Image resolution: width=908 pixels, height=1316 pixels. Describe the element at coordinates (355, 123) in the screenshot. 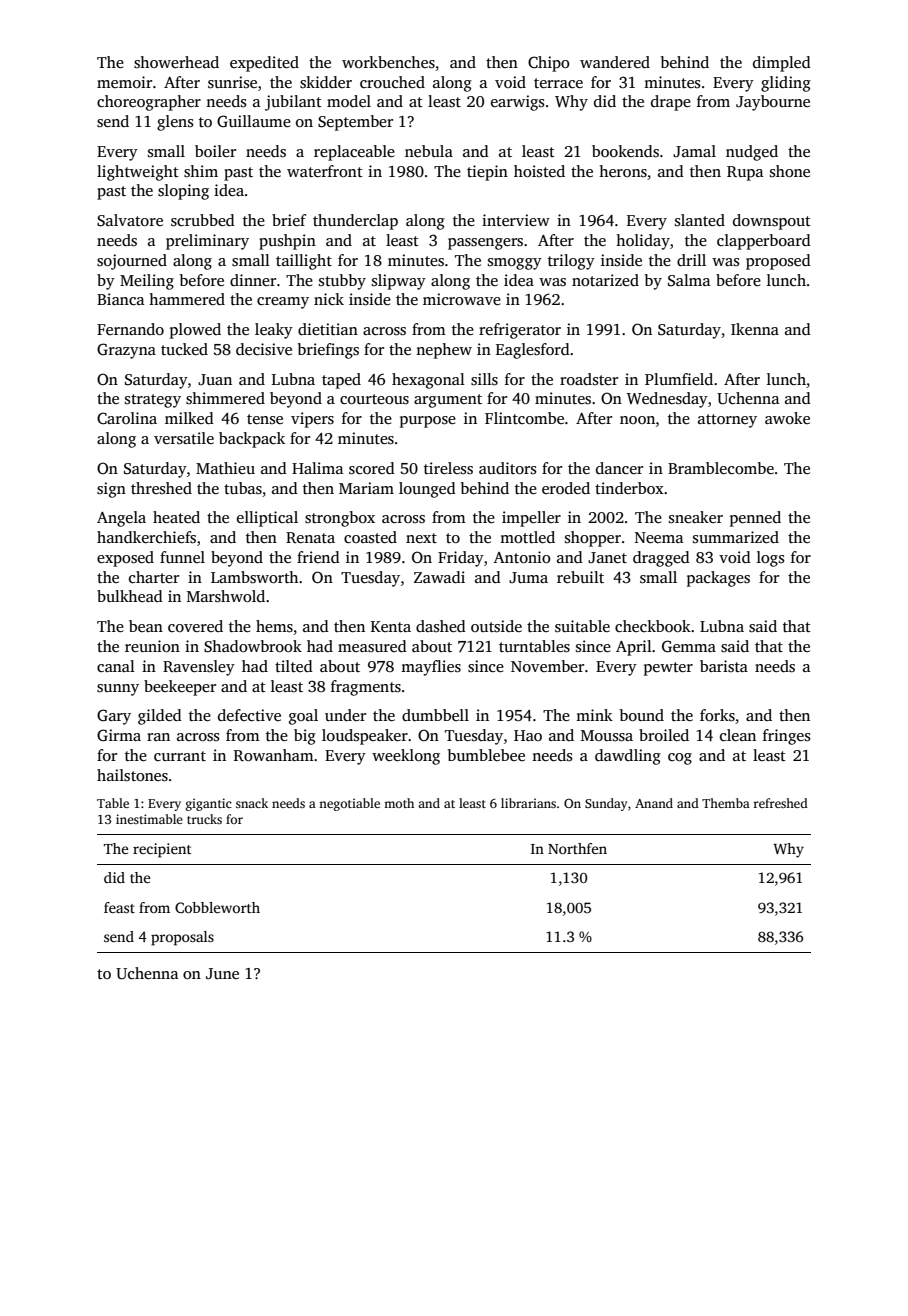

I see `September` at that location.
